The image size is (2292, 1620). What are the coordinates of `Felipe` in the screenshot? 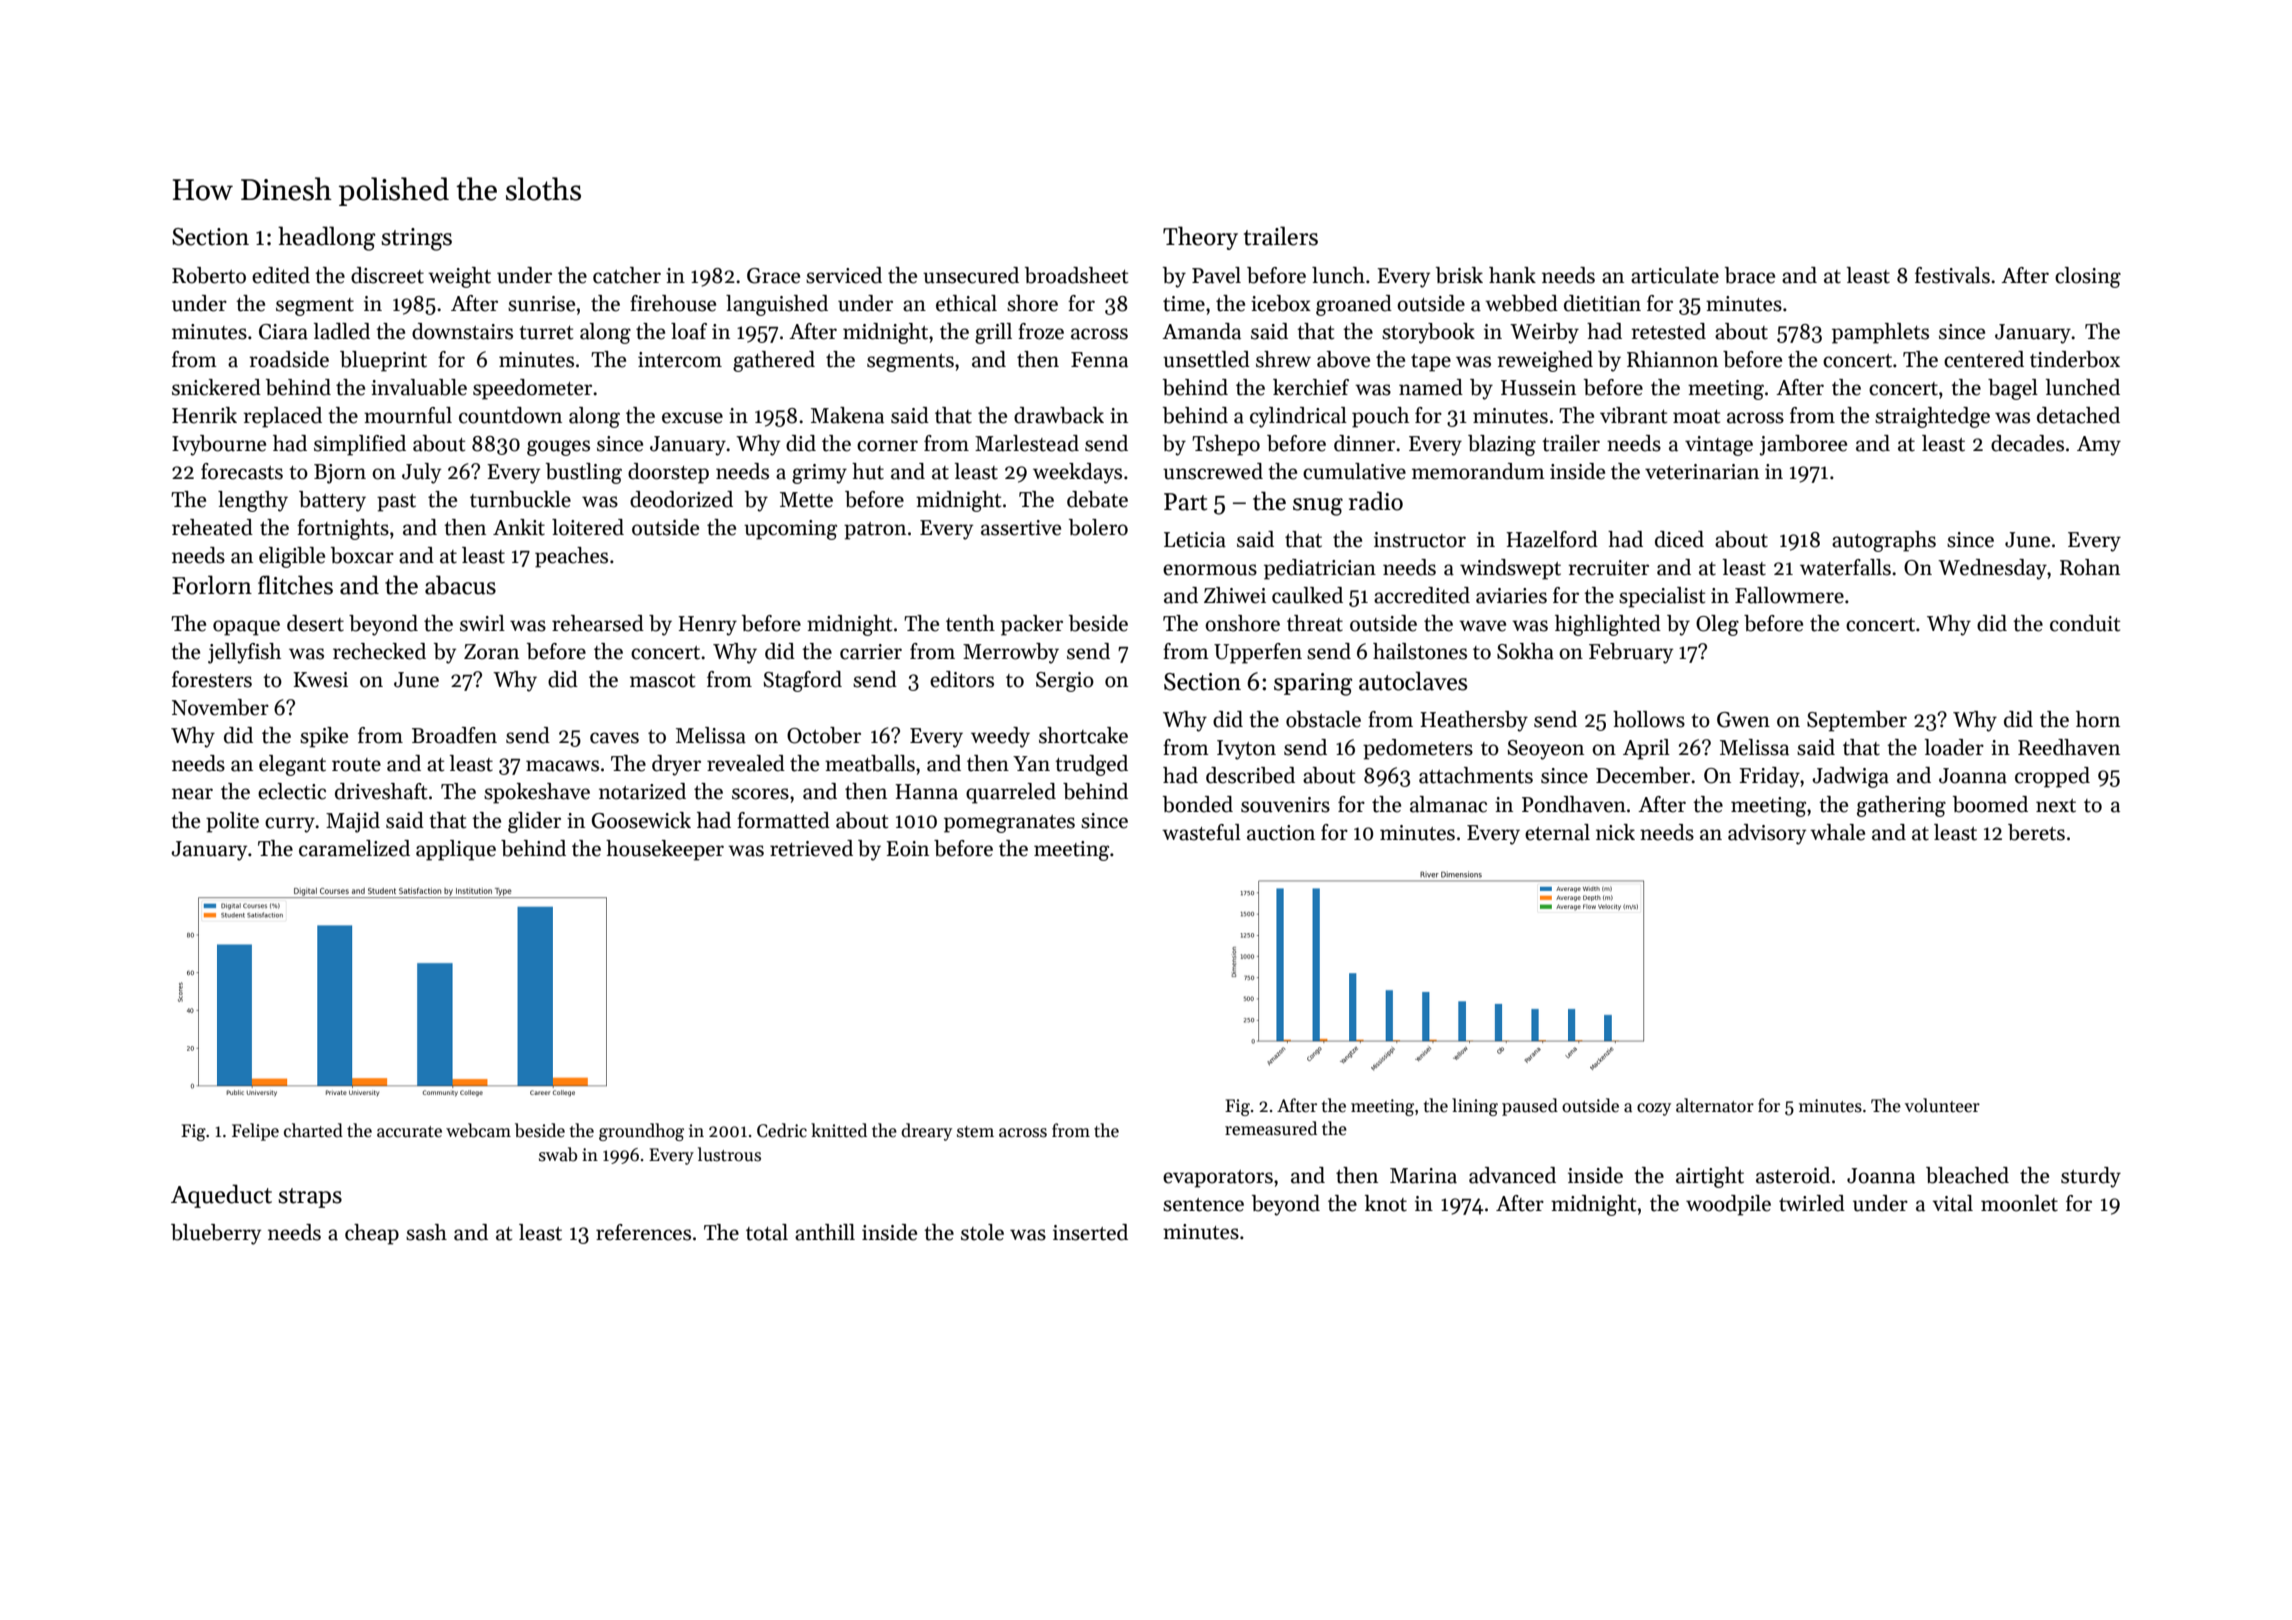 It's located at (255, 1132).
